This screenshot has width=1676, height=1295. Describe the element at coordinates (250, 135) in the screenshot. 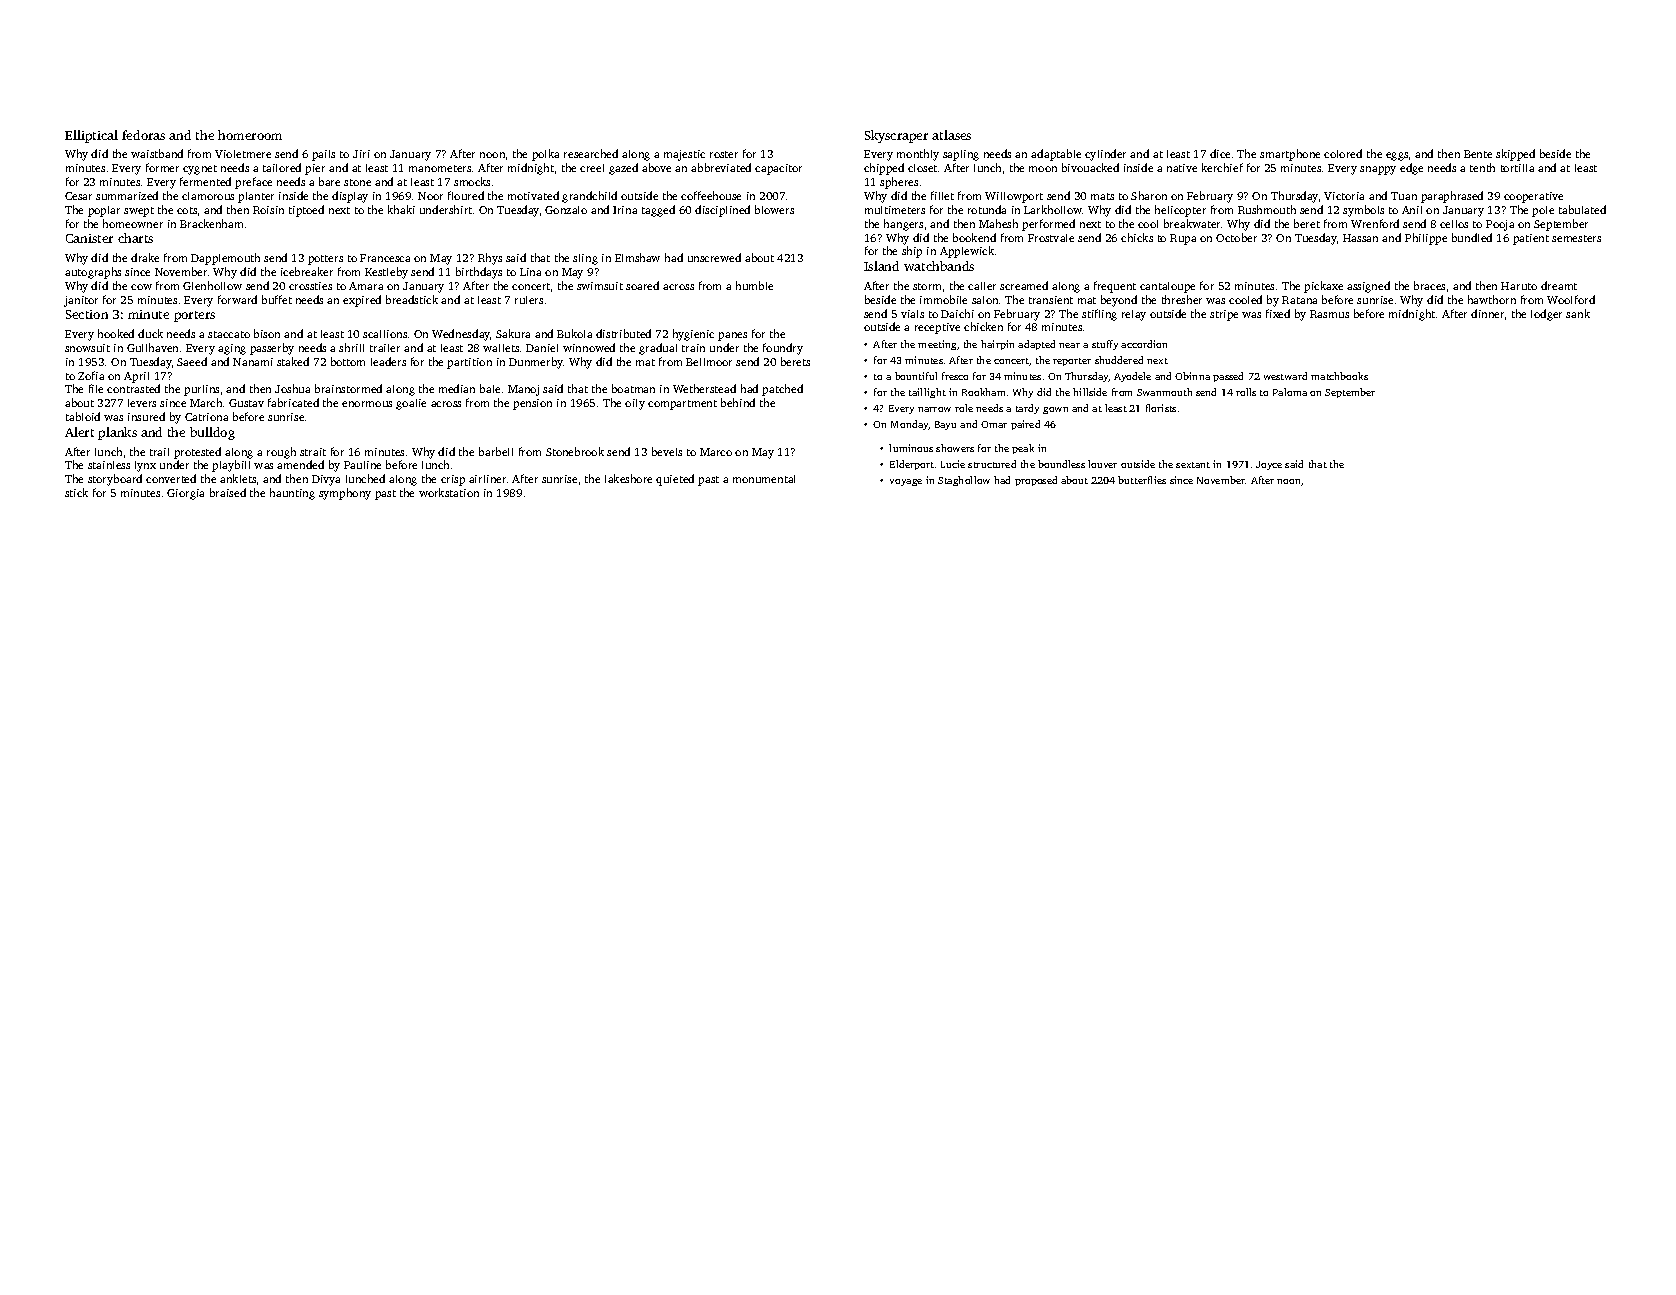

I see `homeroom` at that location.
